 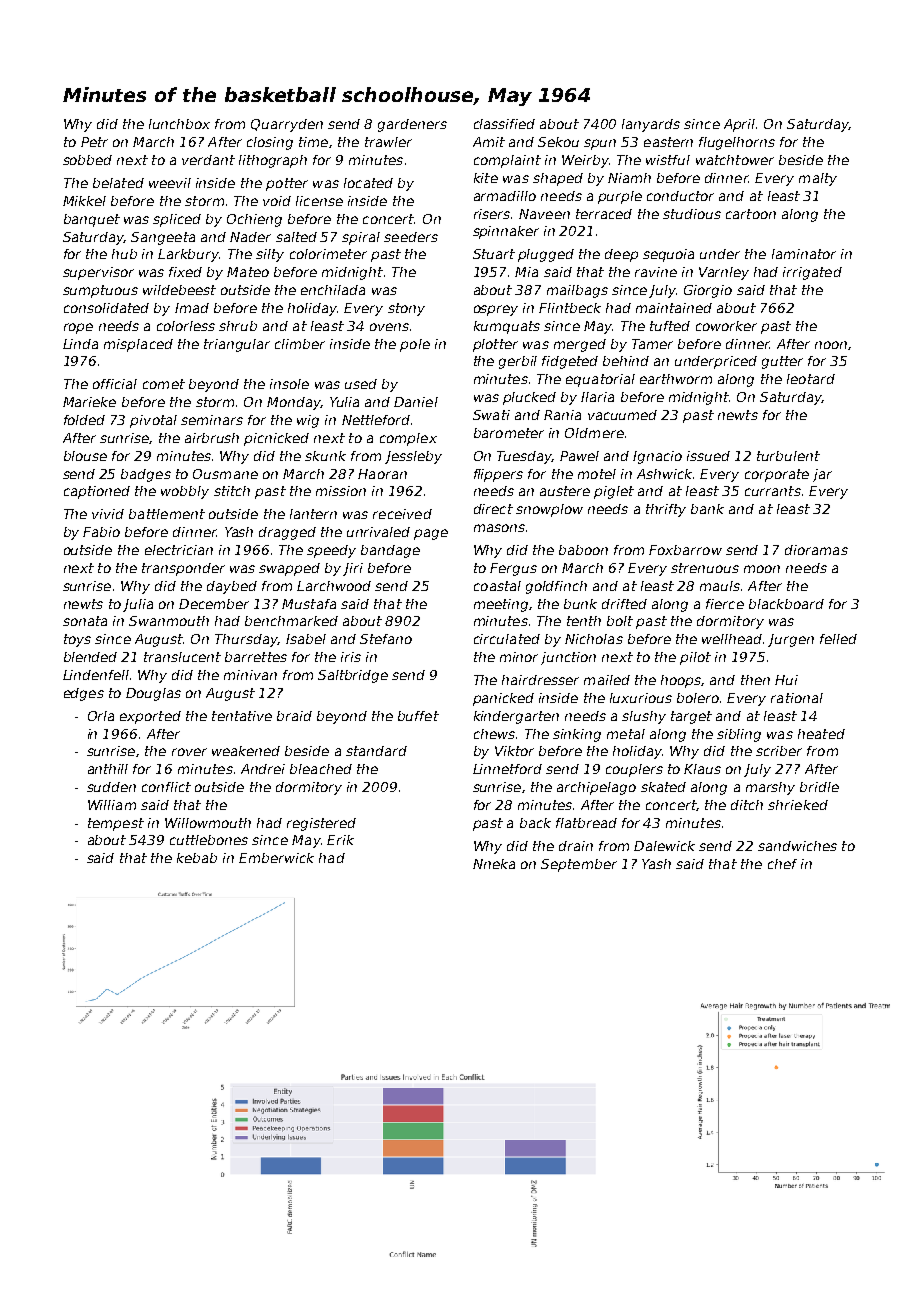 I want to click on tempest, so click(x=116, y=824).
